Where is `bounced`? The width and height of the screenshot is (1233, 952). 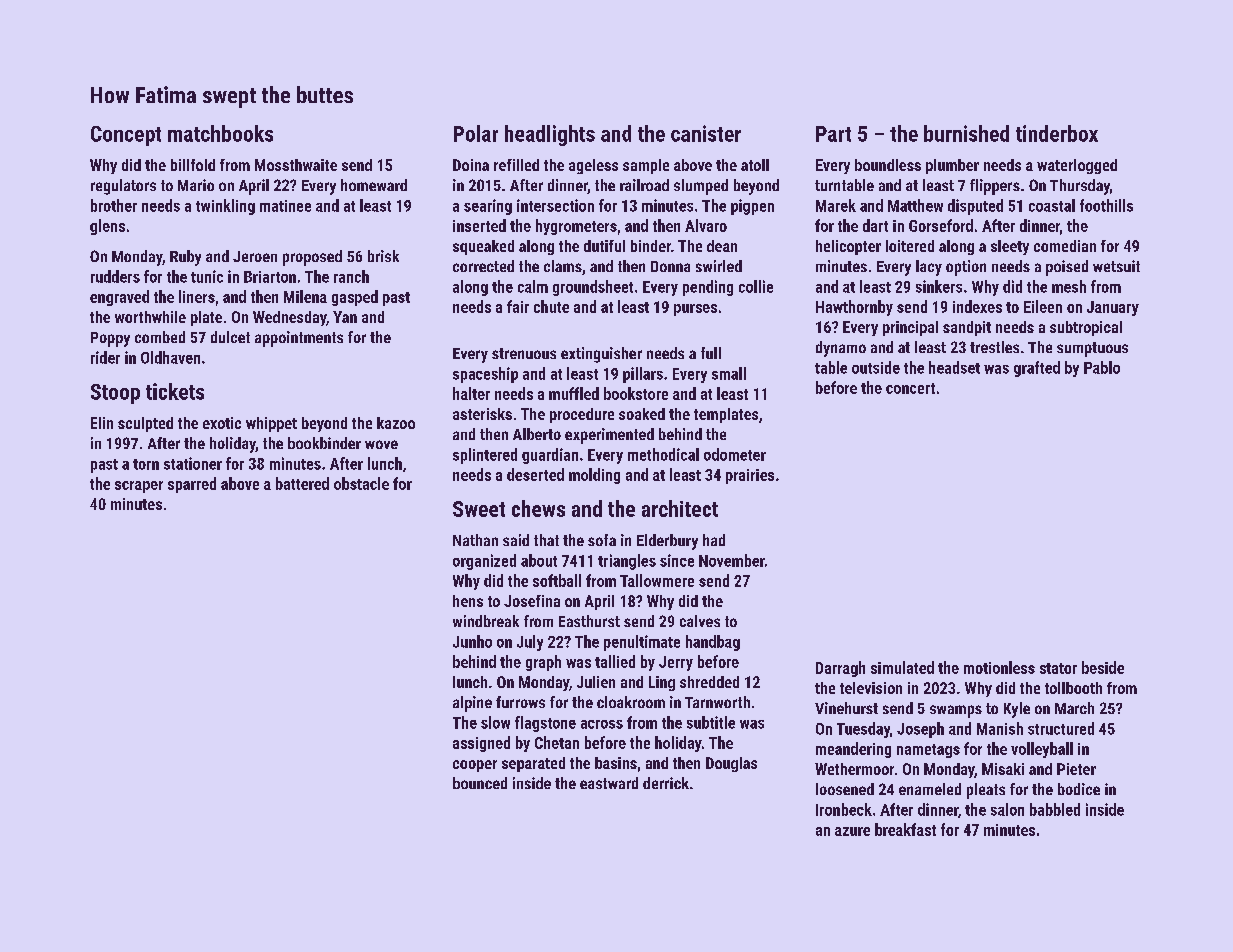
bounced is located at coordinates (480, 783).
